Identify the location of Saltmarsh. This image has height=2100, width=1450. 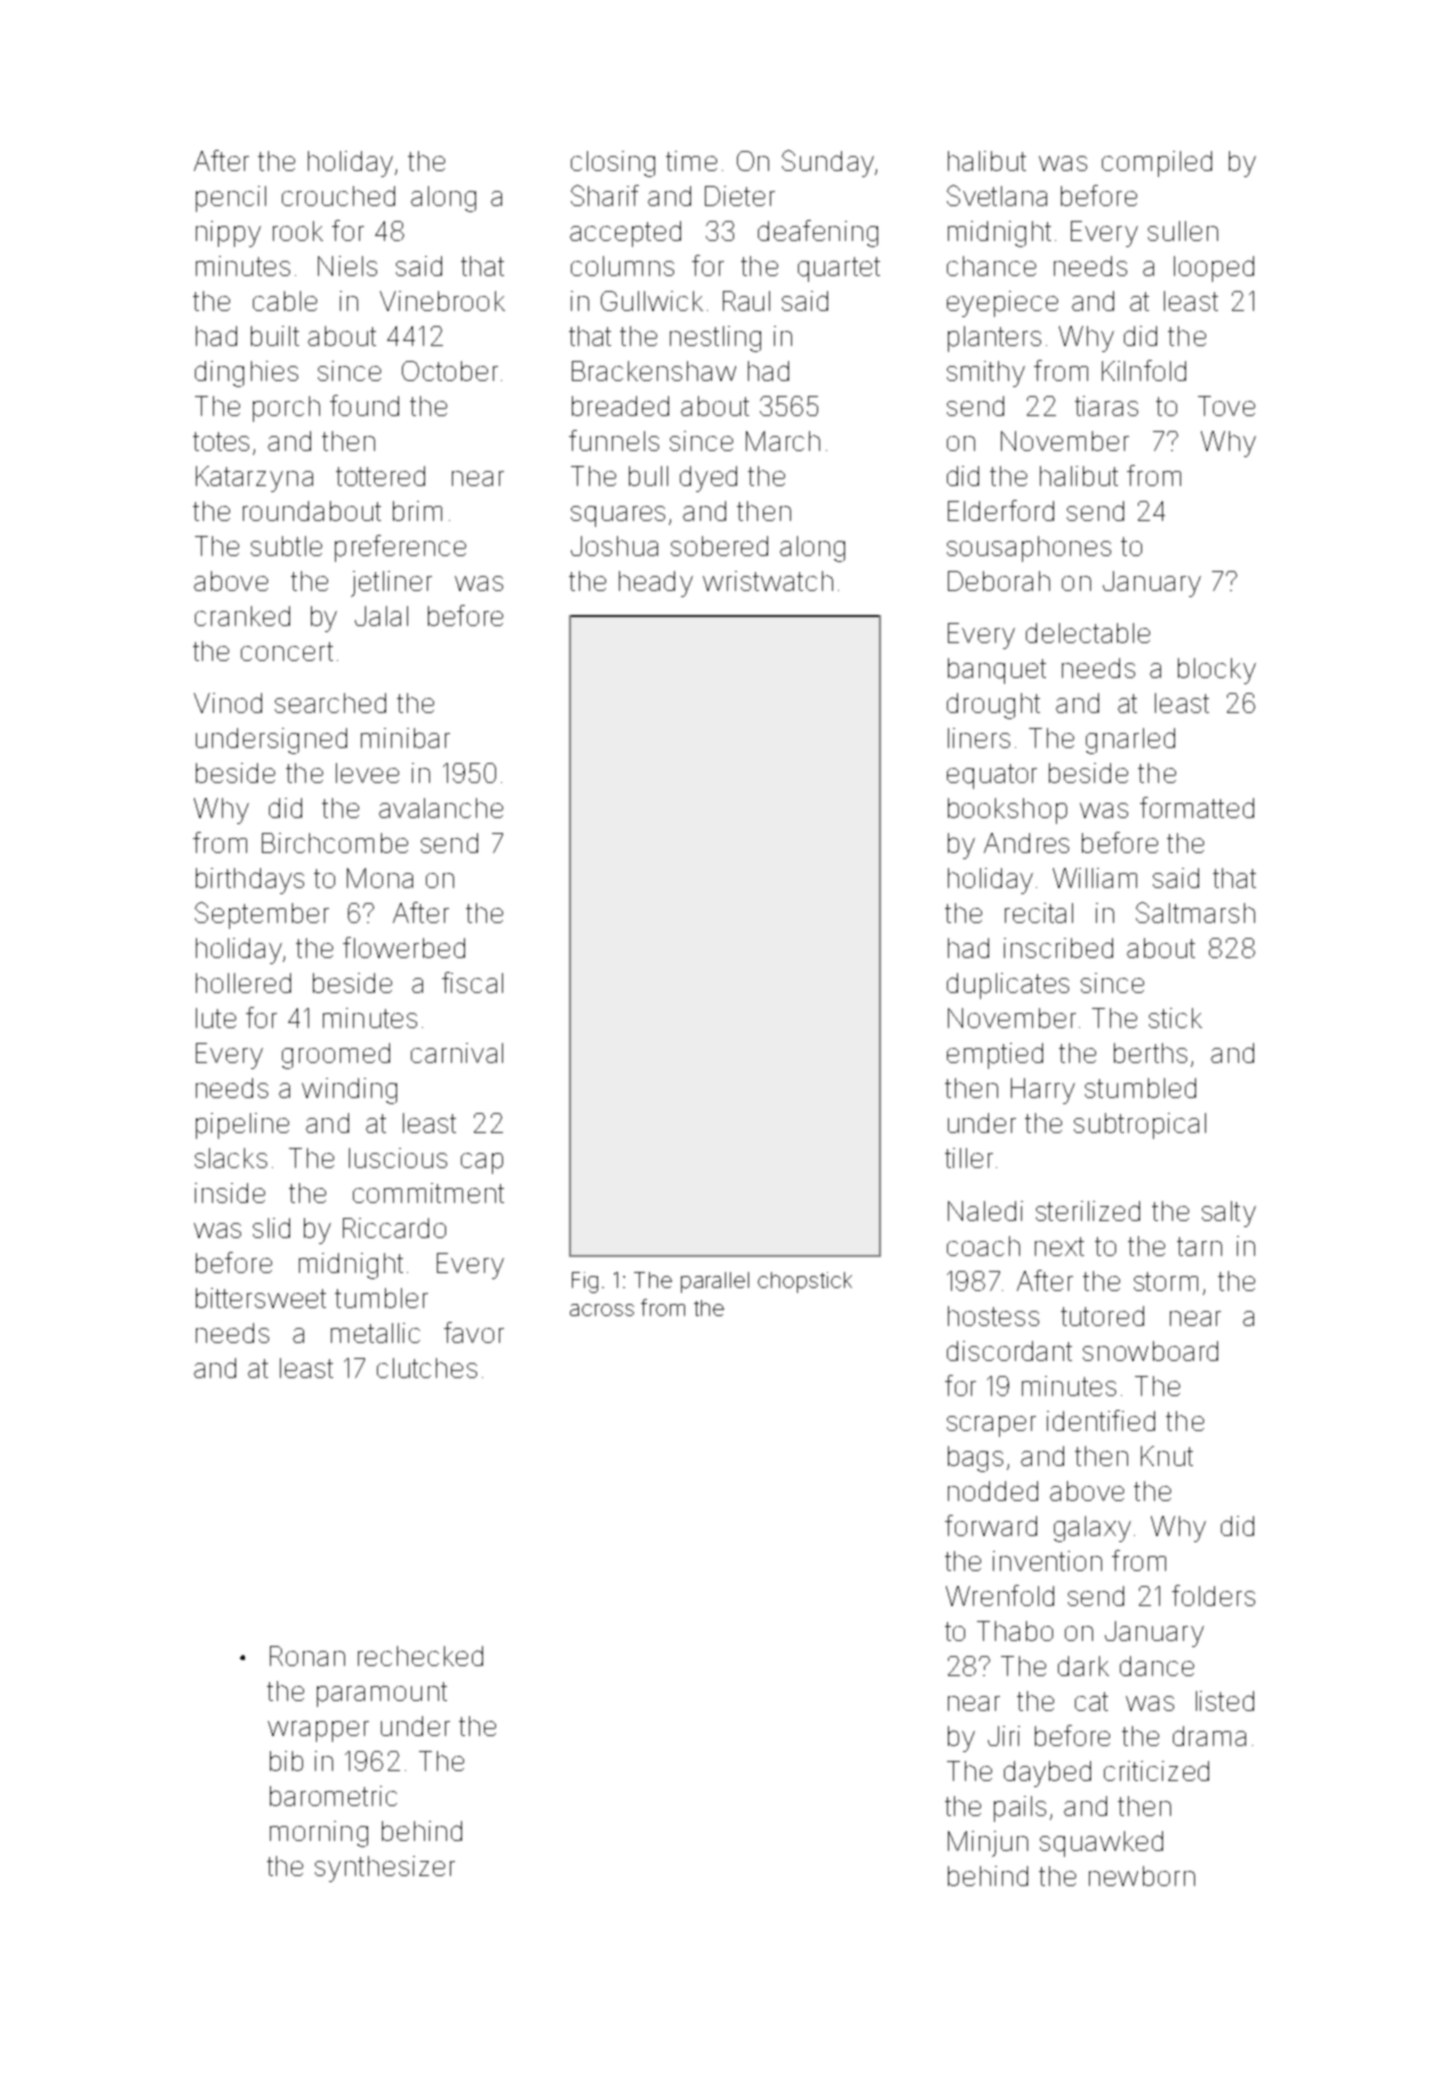
(1195, 912).
